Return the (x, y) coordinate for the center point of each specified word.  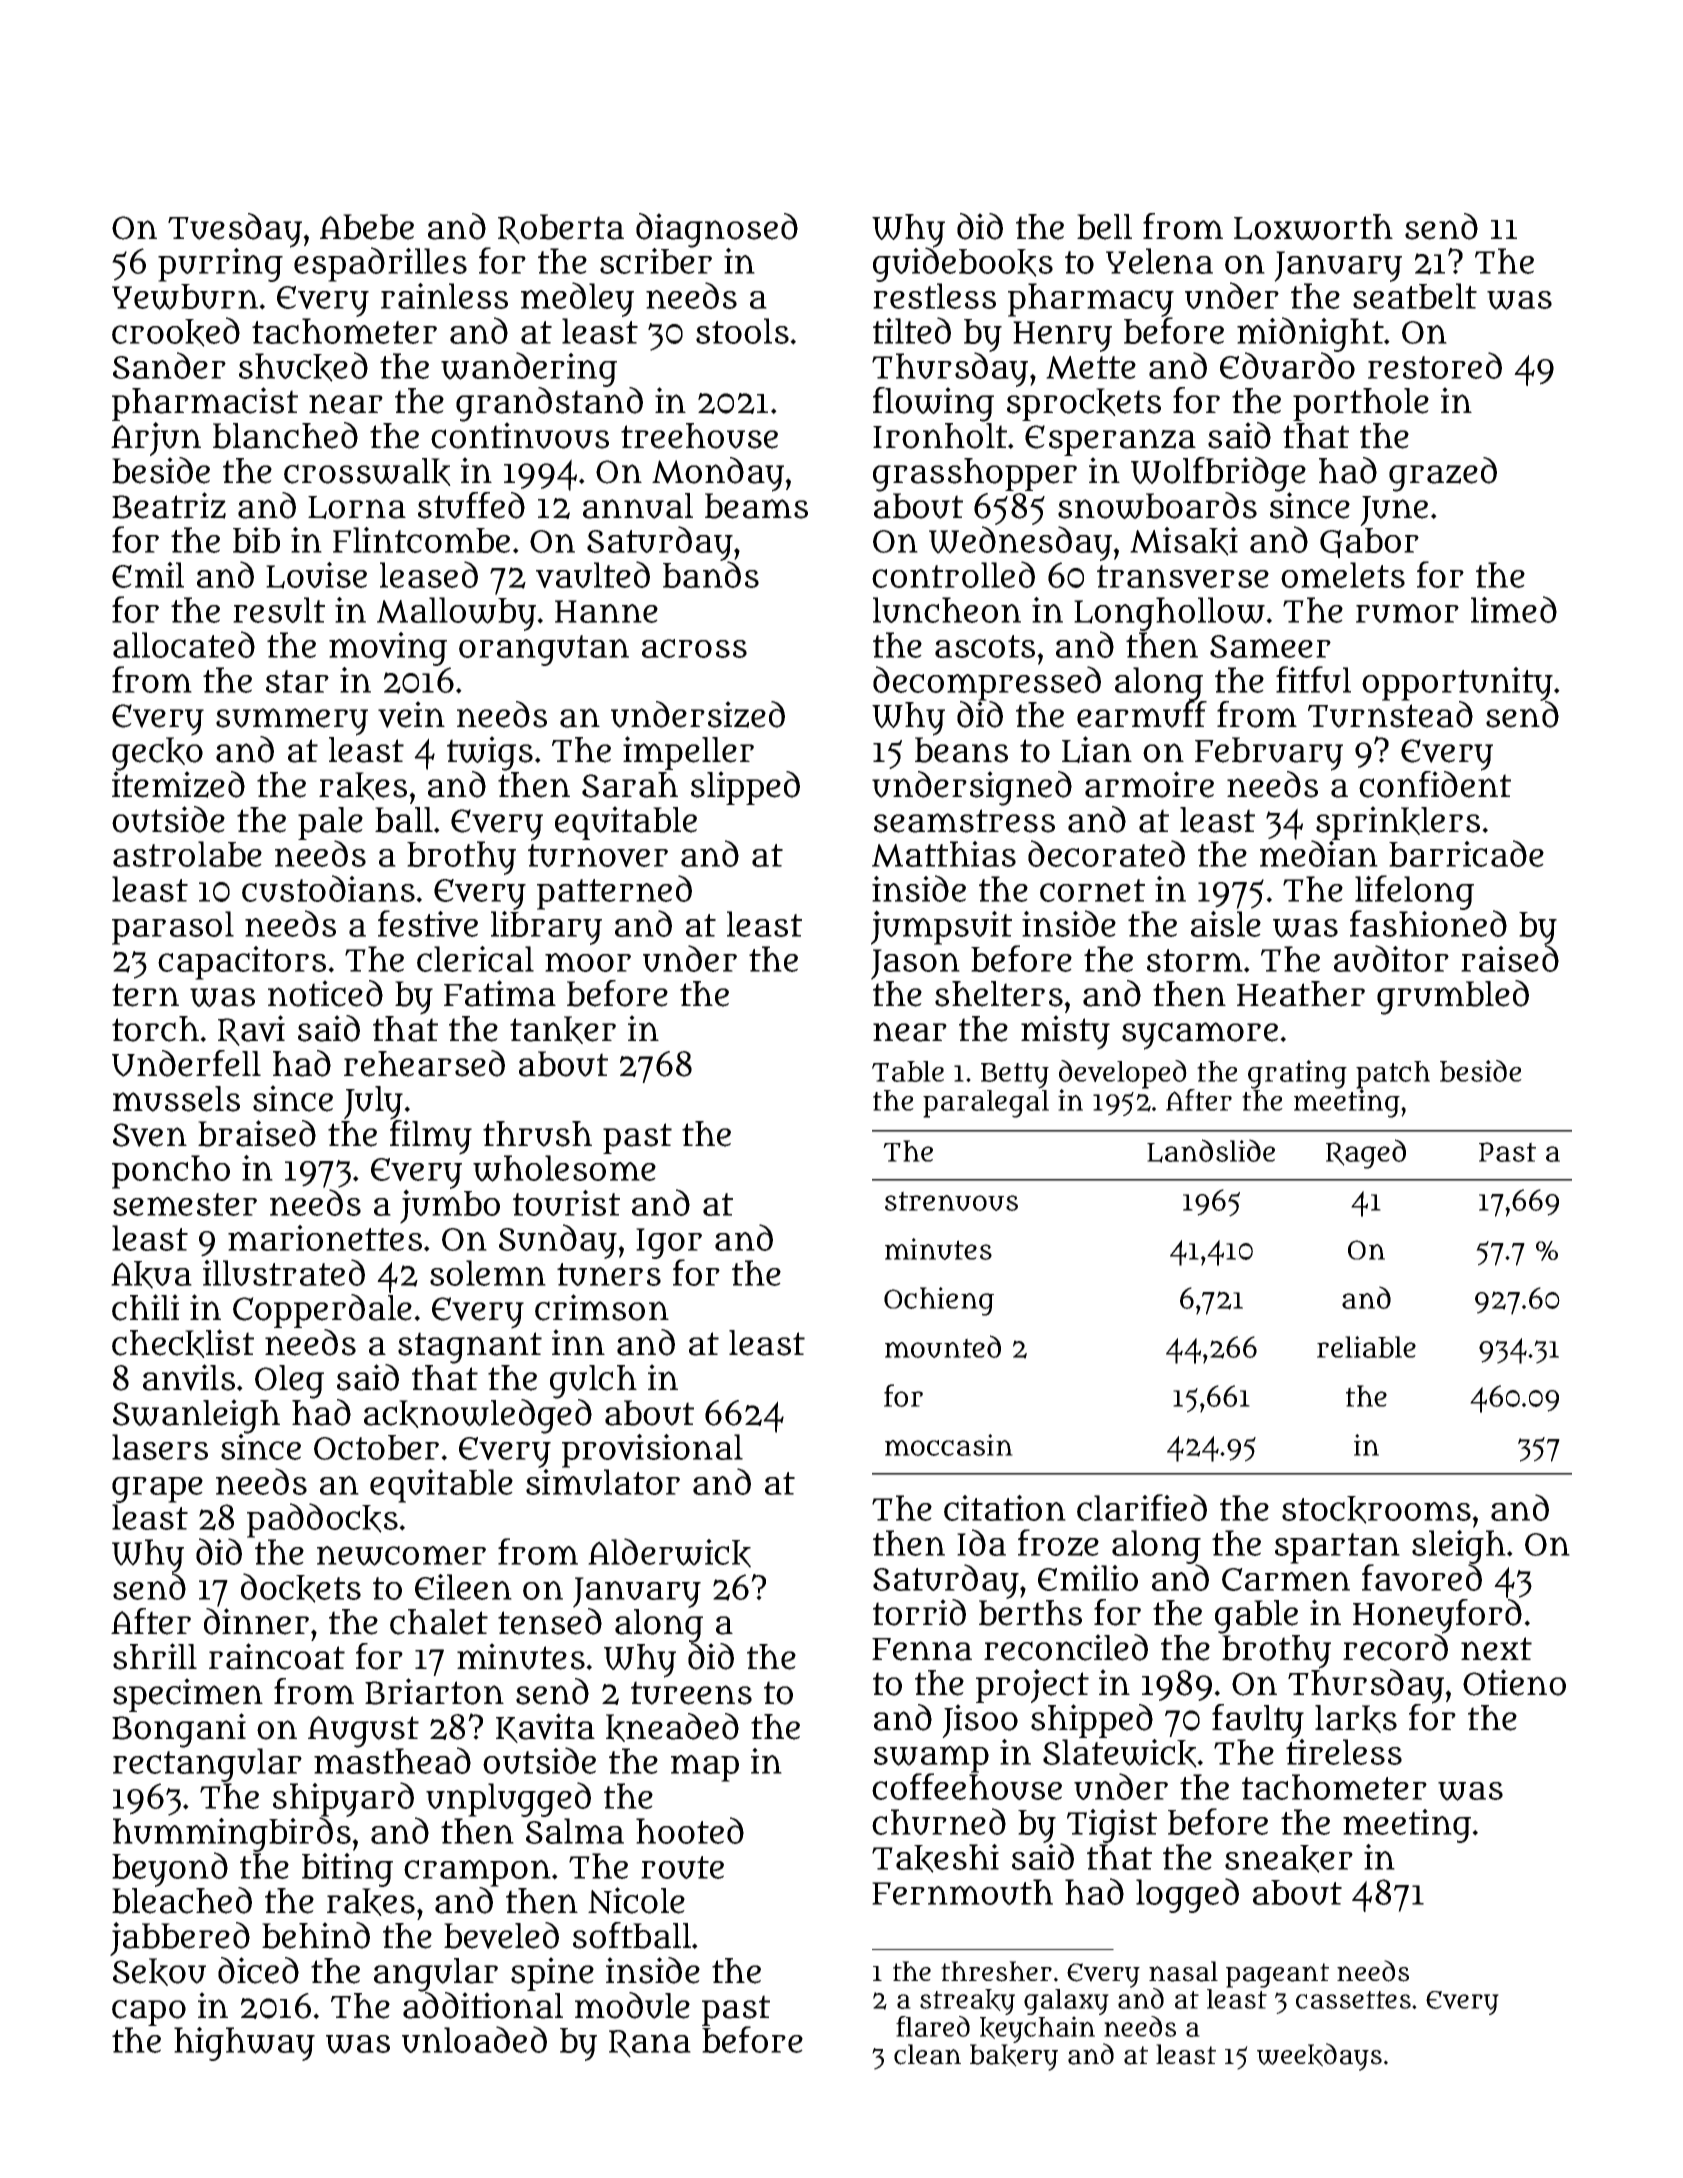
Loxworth (1313, 227)
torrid (919, 1612)
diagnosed (717, 230)
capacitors (242, 963)
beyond (170, 1869)
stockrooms (1376, 1510)
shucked (303, 367)
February (1269, 754)
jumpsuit (941, 927)
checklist (183, 1343)
